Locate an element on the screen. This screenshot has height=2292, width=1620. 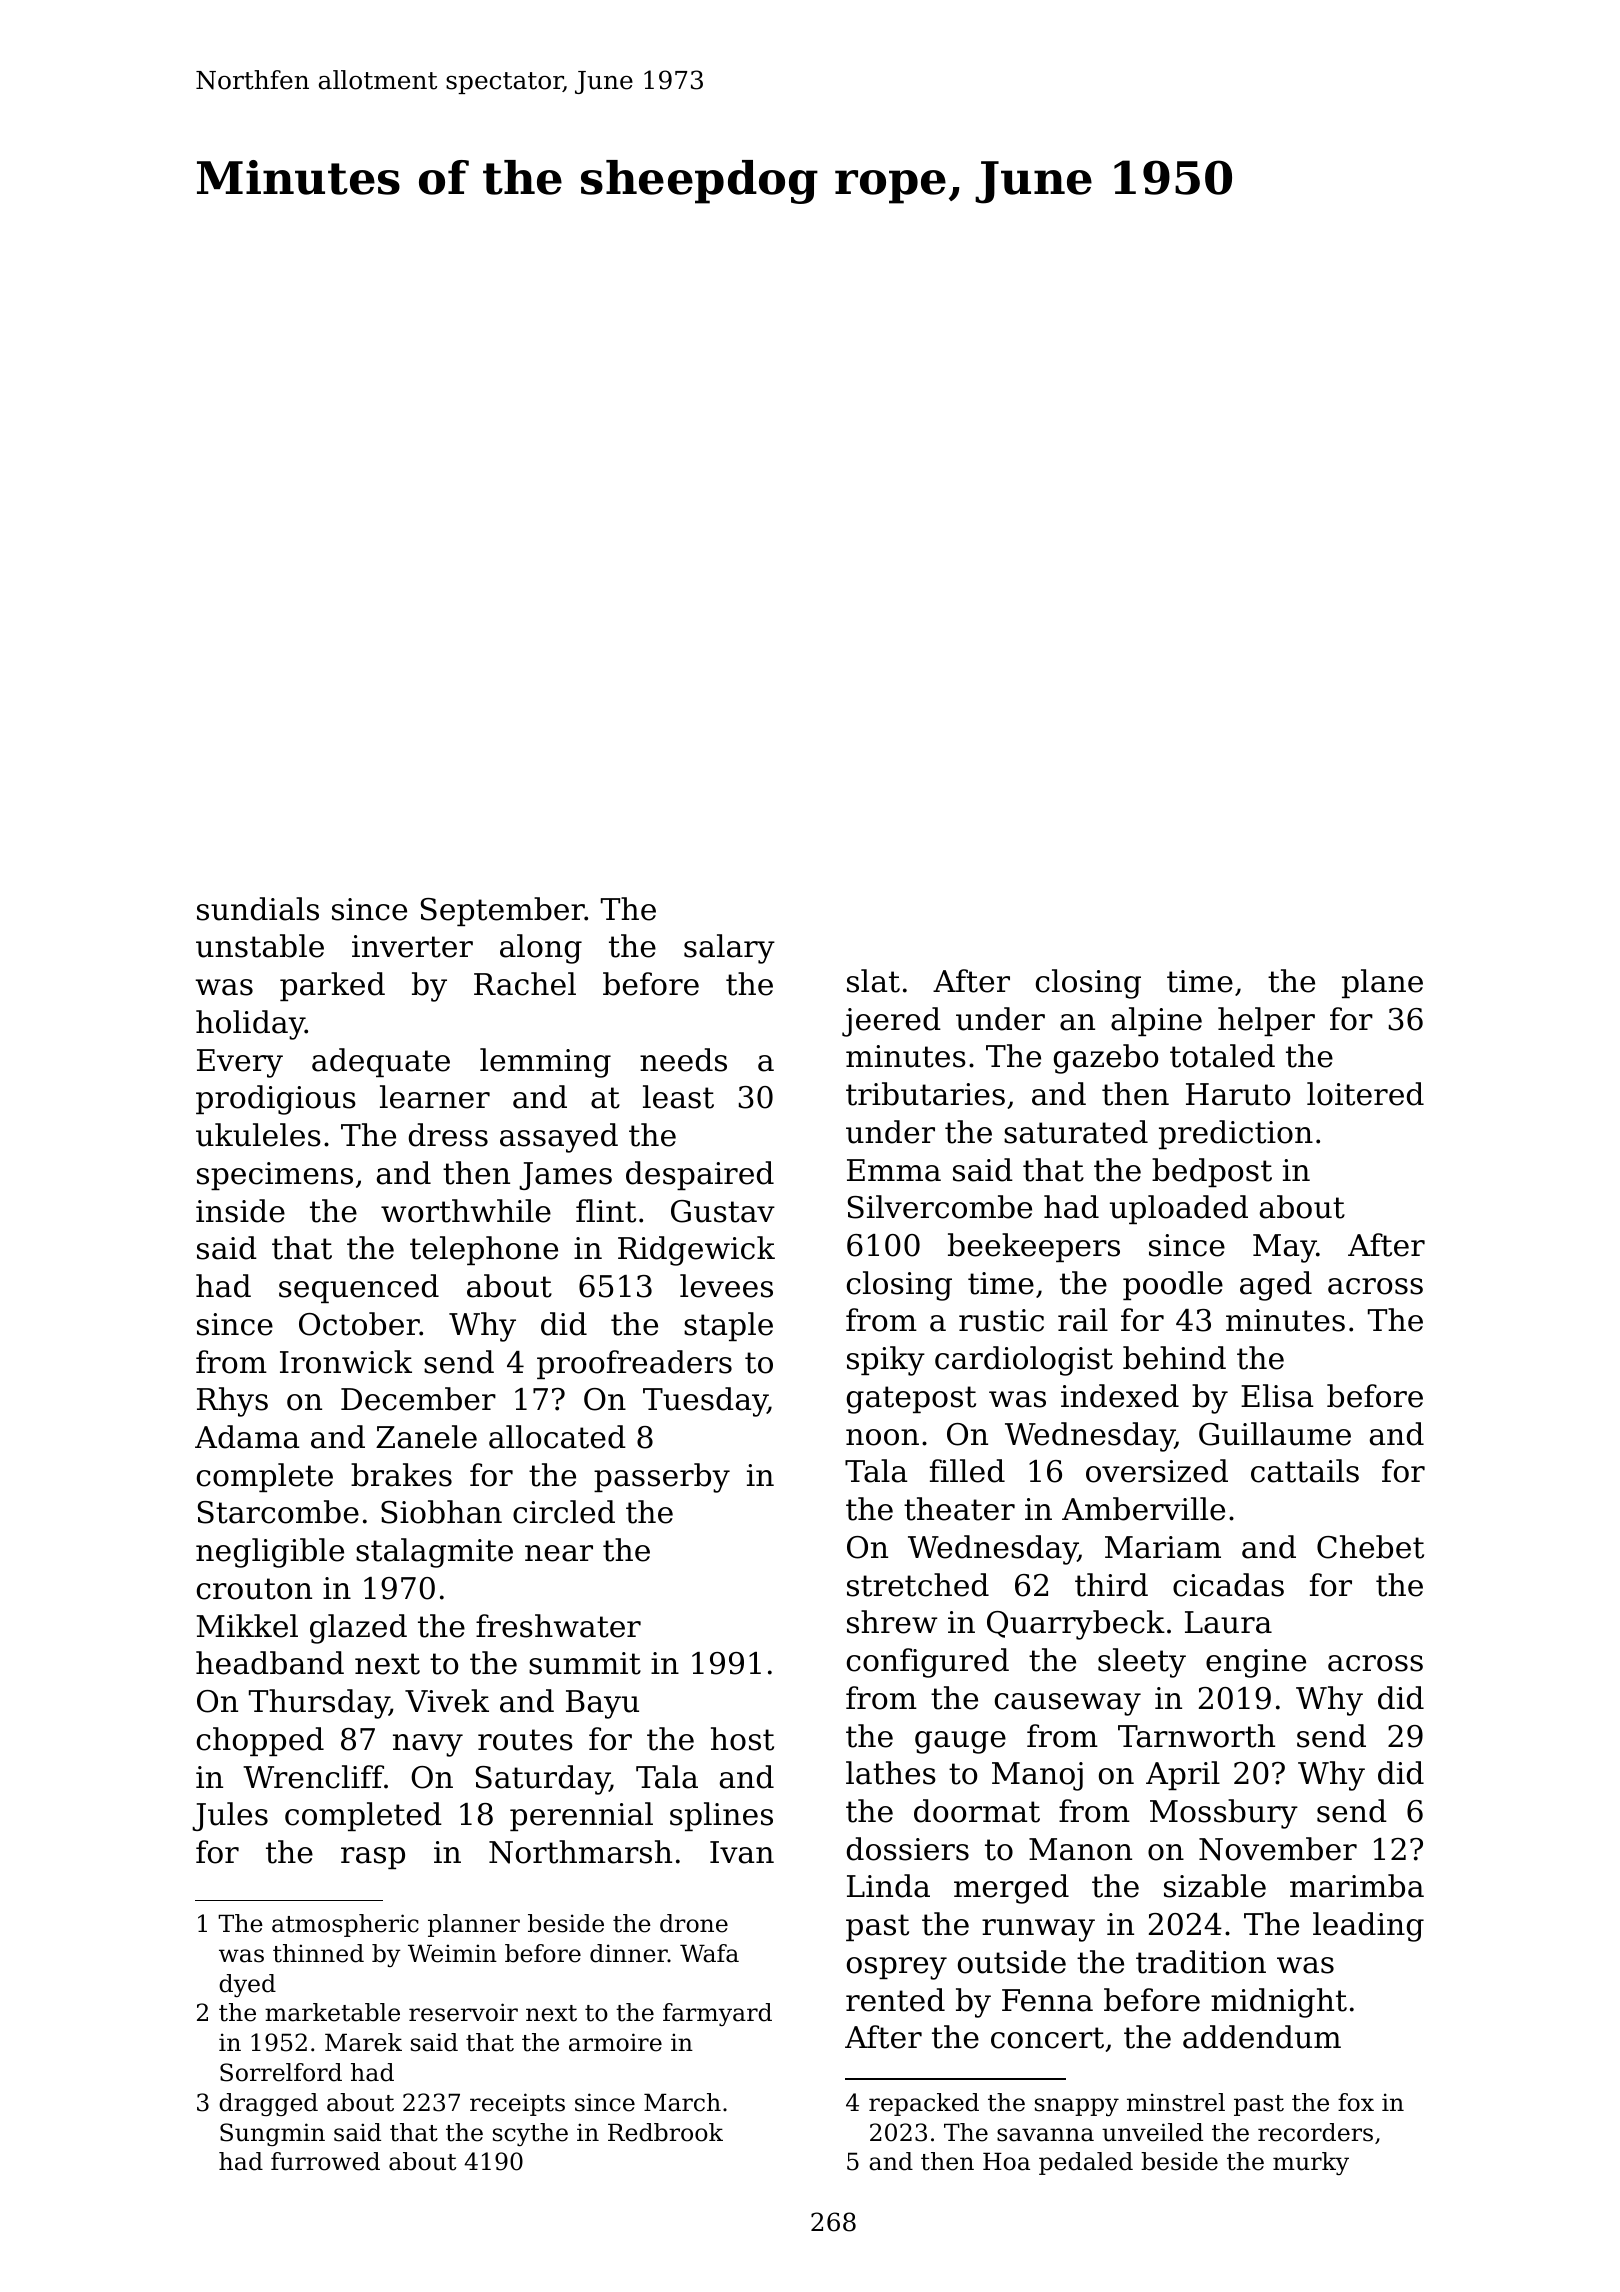
sundials is located at coordinates (258, 909).
